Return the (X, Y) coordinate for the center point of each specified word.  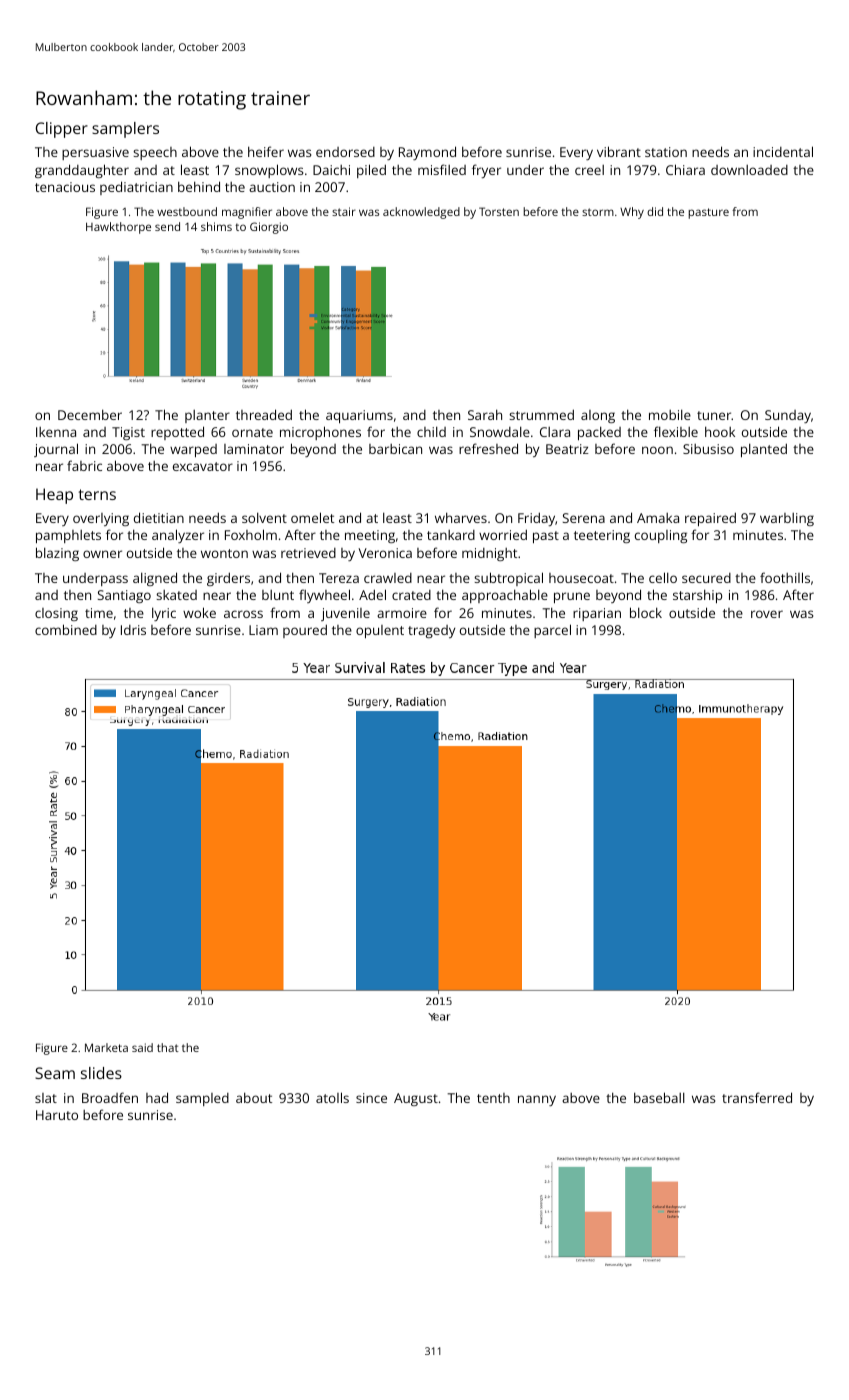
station (666, 152)
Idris (133, 630)
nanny (537, 1100)
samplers (125, 130)
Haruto (57, 1115)
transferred (757, 1097)
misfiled (442, 169)
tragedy (431, 631)
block (646, 612)
